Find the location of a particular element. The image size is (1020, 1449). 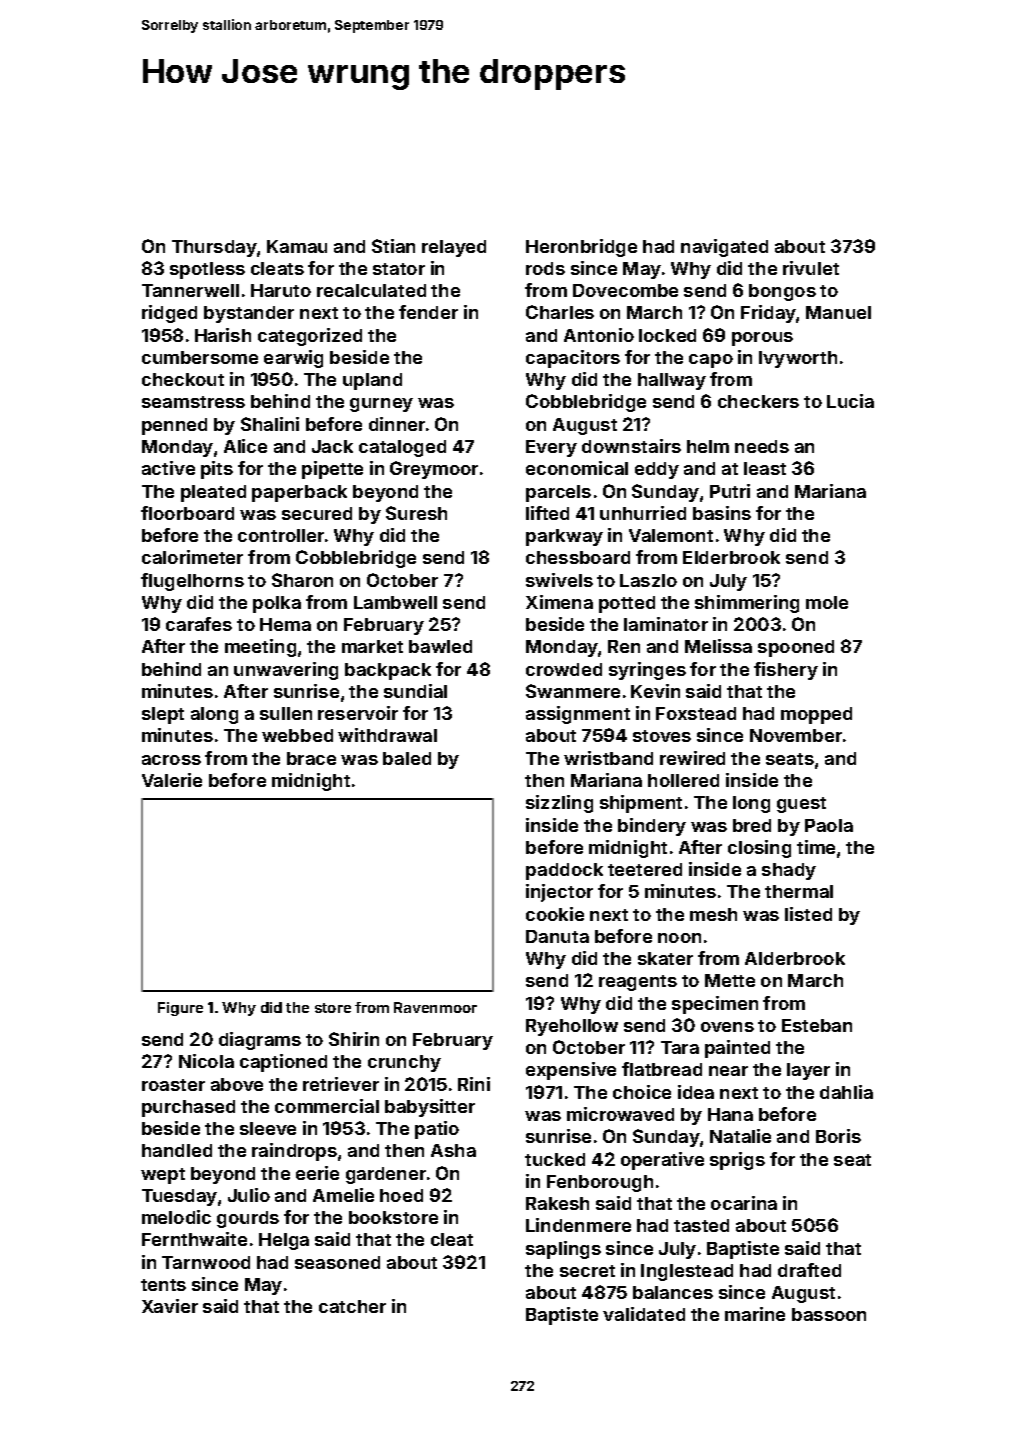

swivels is located at coordinates (559, 580).
